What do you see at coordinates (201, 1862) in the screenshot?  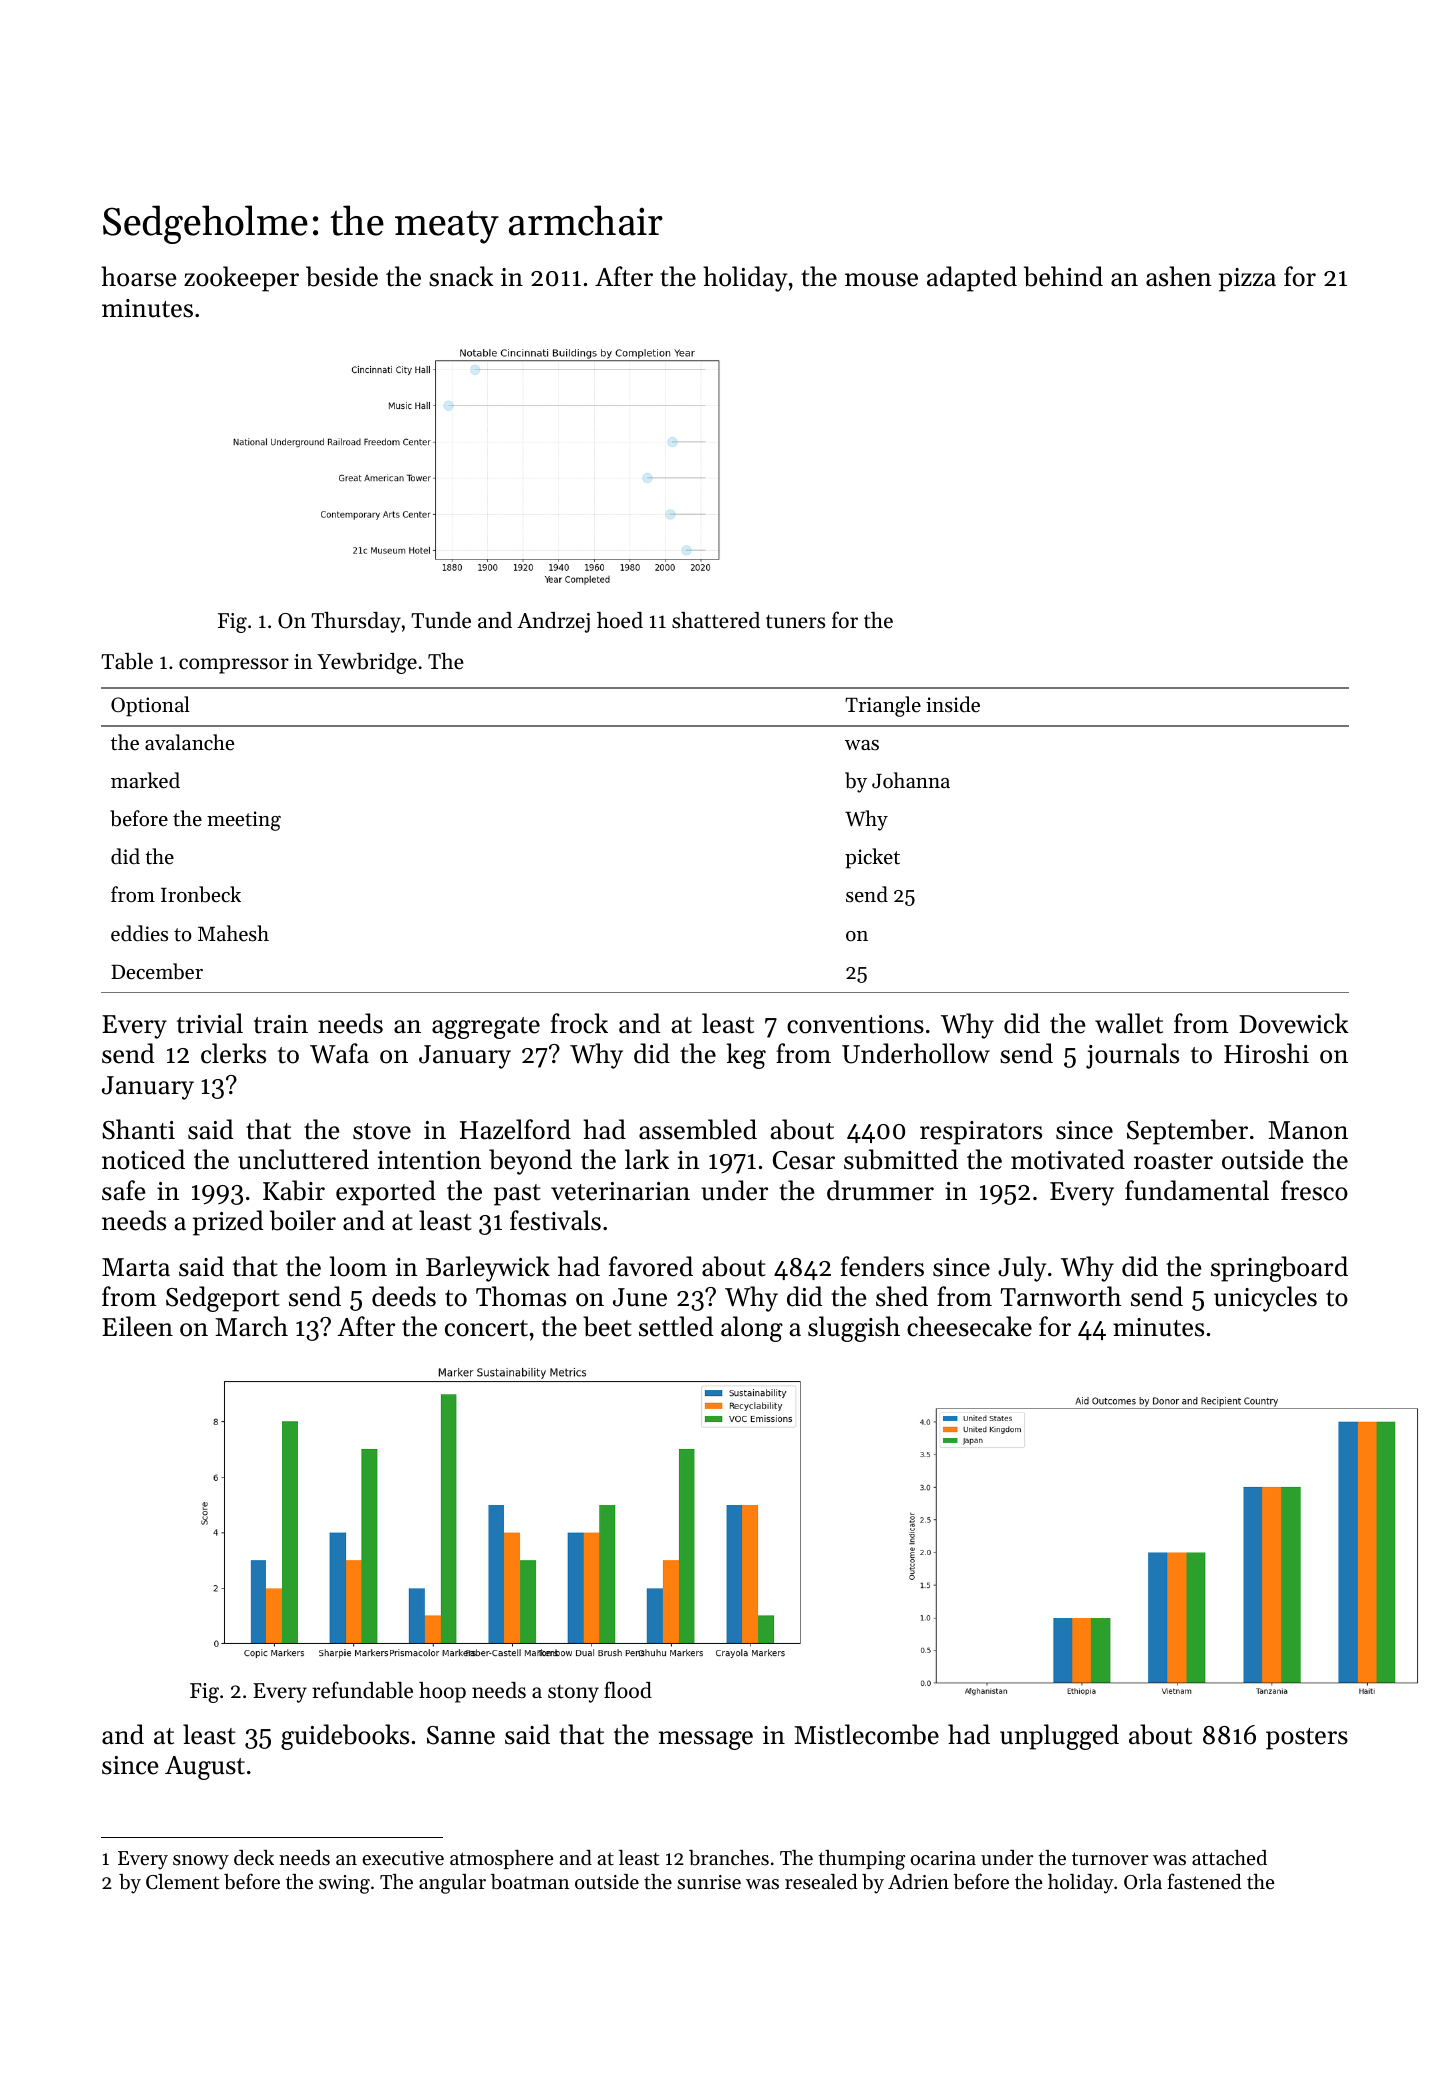 I see `snowy` at bounding box center [201, 1862].
